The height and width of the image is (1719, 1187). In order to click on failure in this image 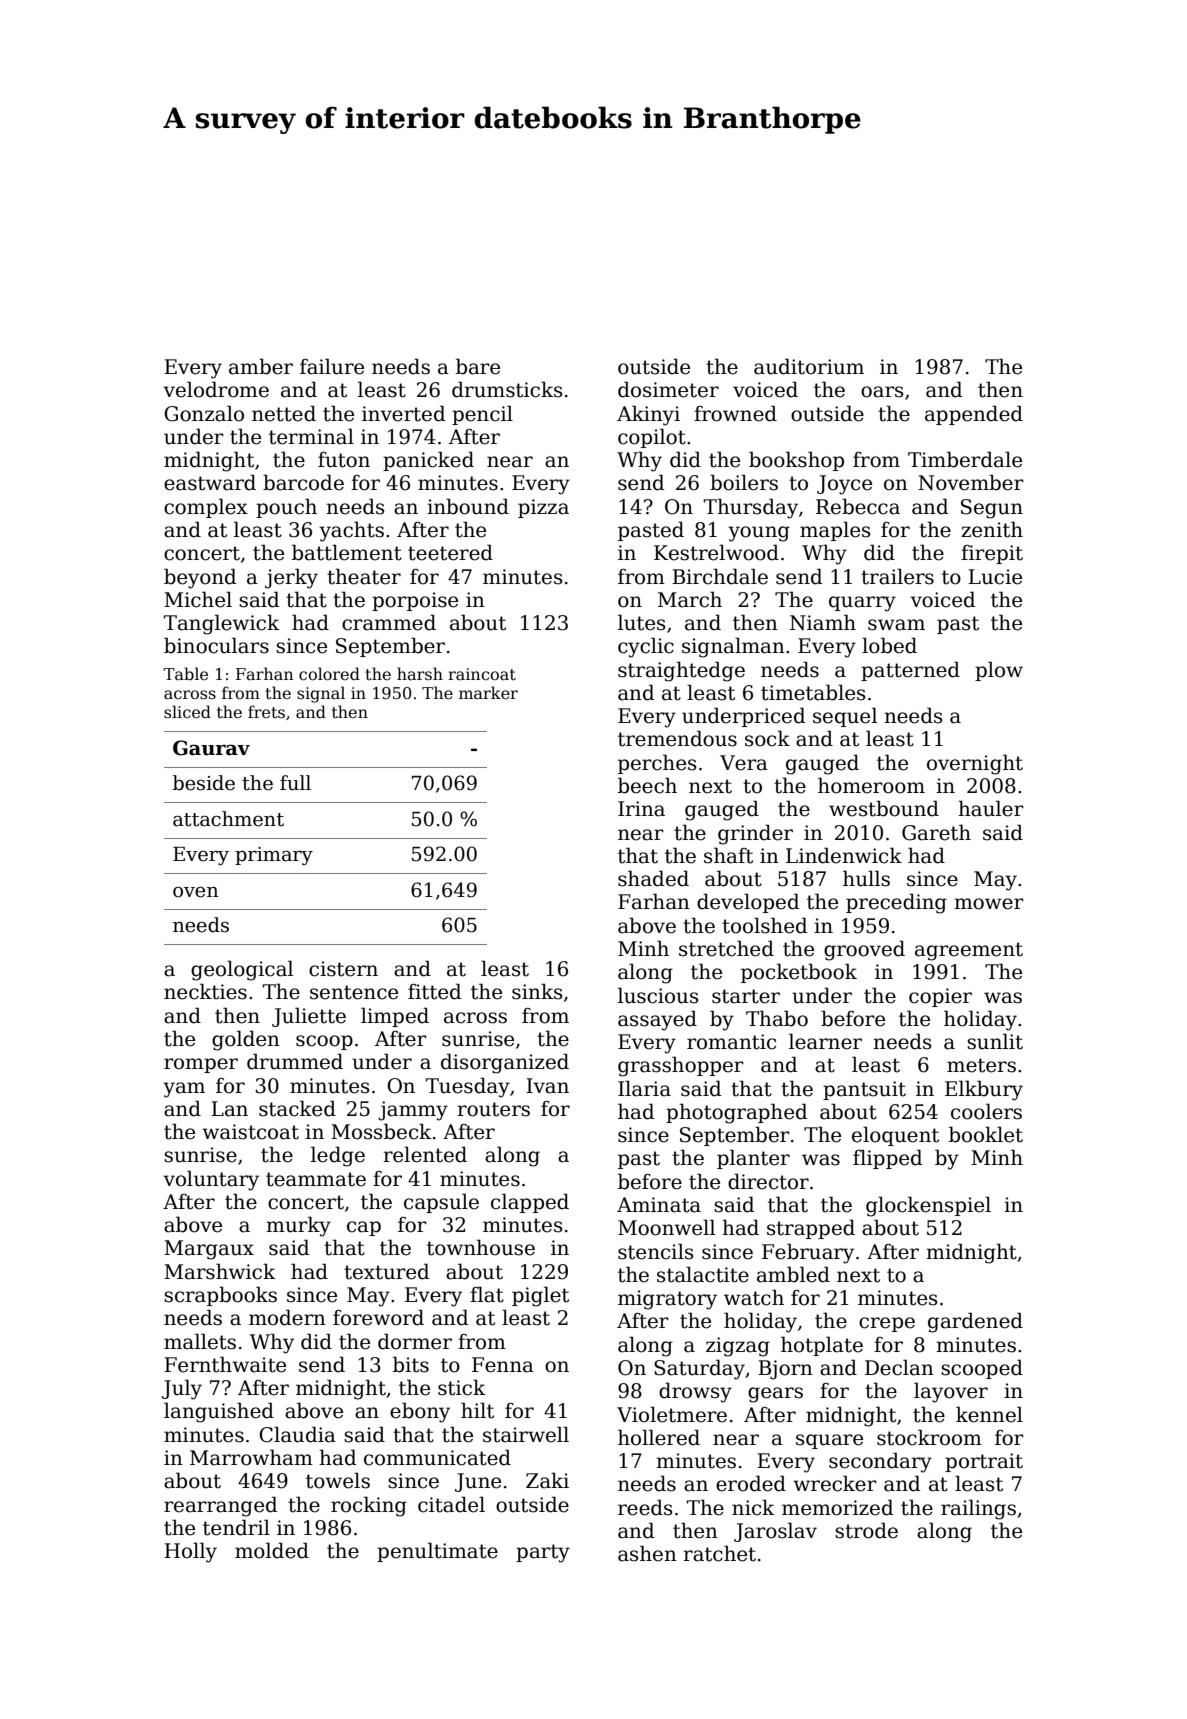, I will do `click(332, 366)`.
